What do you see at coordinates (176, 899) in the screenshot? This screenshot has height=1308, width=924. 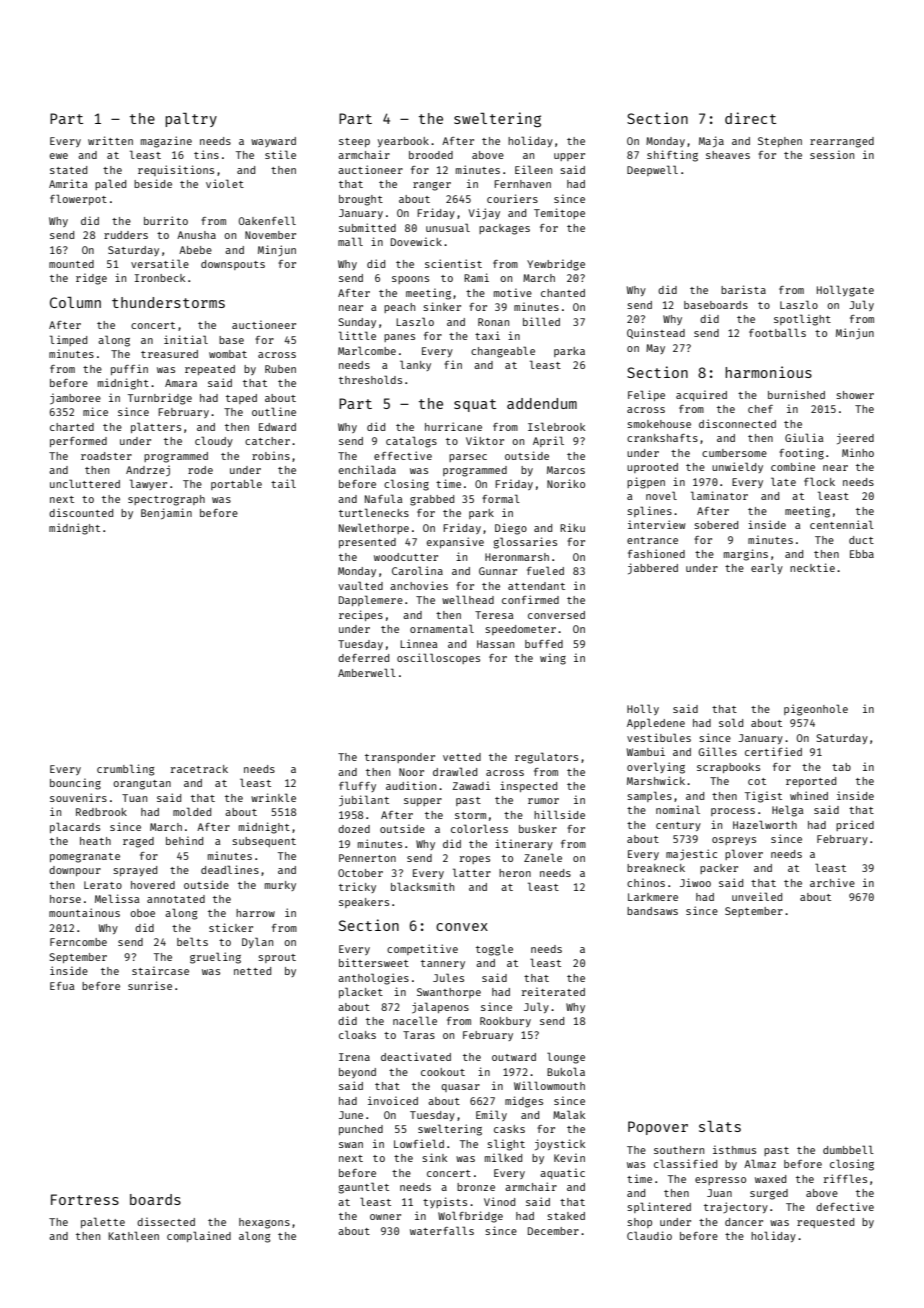 I see `annotated` at bounding box center [176, 899].
